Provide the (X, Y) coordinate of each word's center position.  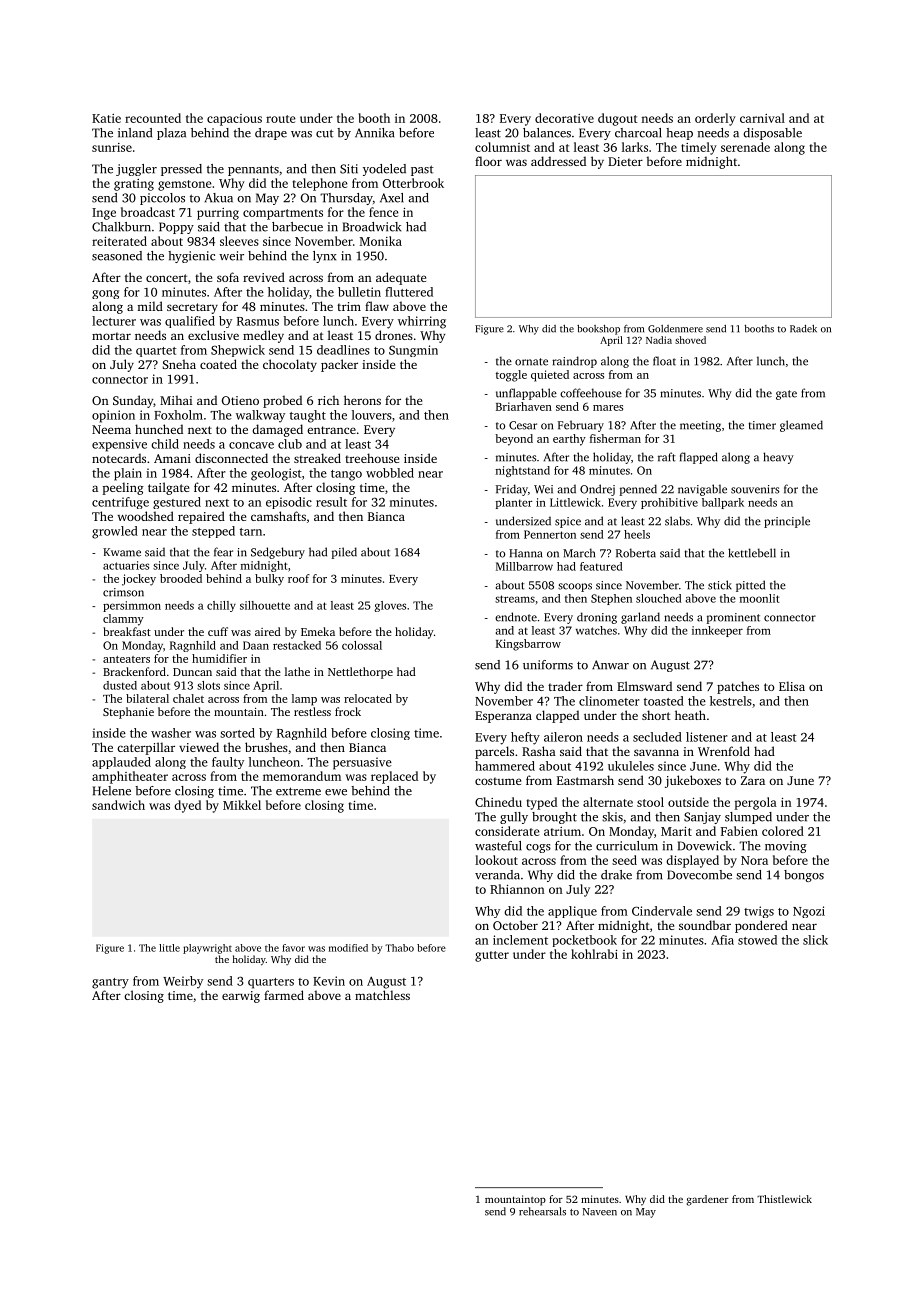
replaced (394, 777)
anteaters (126, 659)
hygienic (191, 257)
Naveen (600, 1212)
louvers (372, 415)
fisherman (615, 438)
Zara (753, 780)
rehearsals (542, 1211)
